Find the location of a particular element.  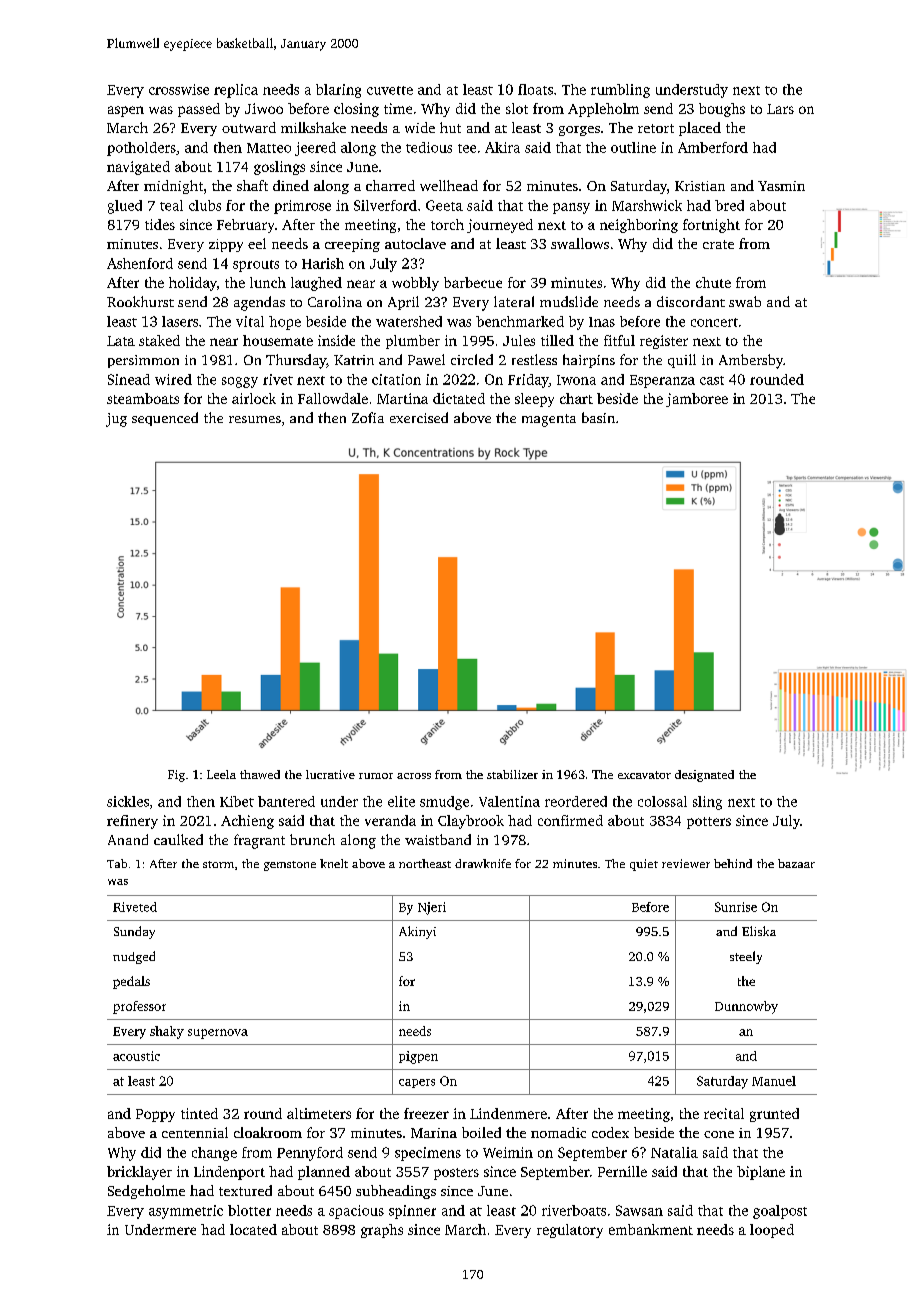

basin is located at coordinates (598, 417).
